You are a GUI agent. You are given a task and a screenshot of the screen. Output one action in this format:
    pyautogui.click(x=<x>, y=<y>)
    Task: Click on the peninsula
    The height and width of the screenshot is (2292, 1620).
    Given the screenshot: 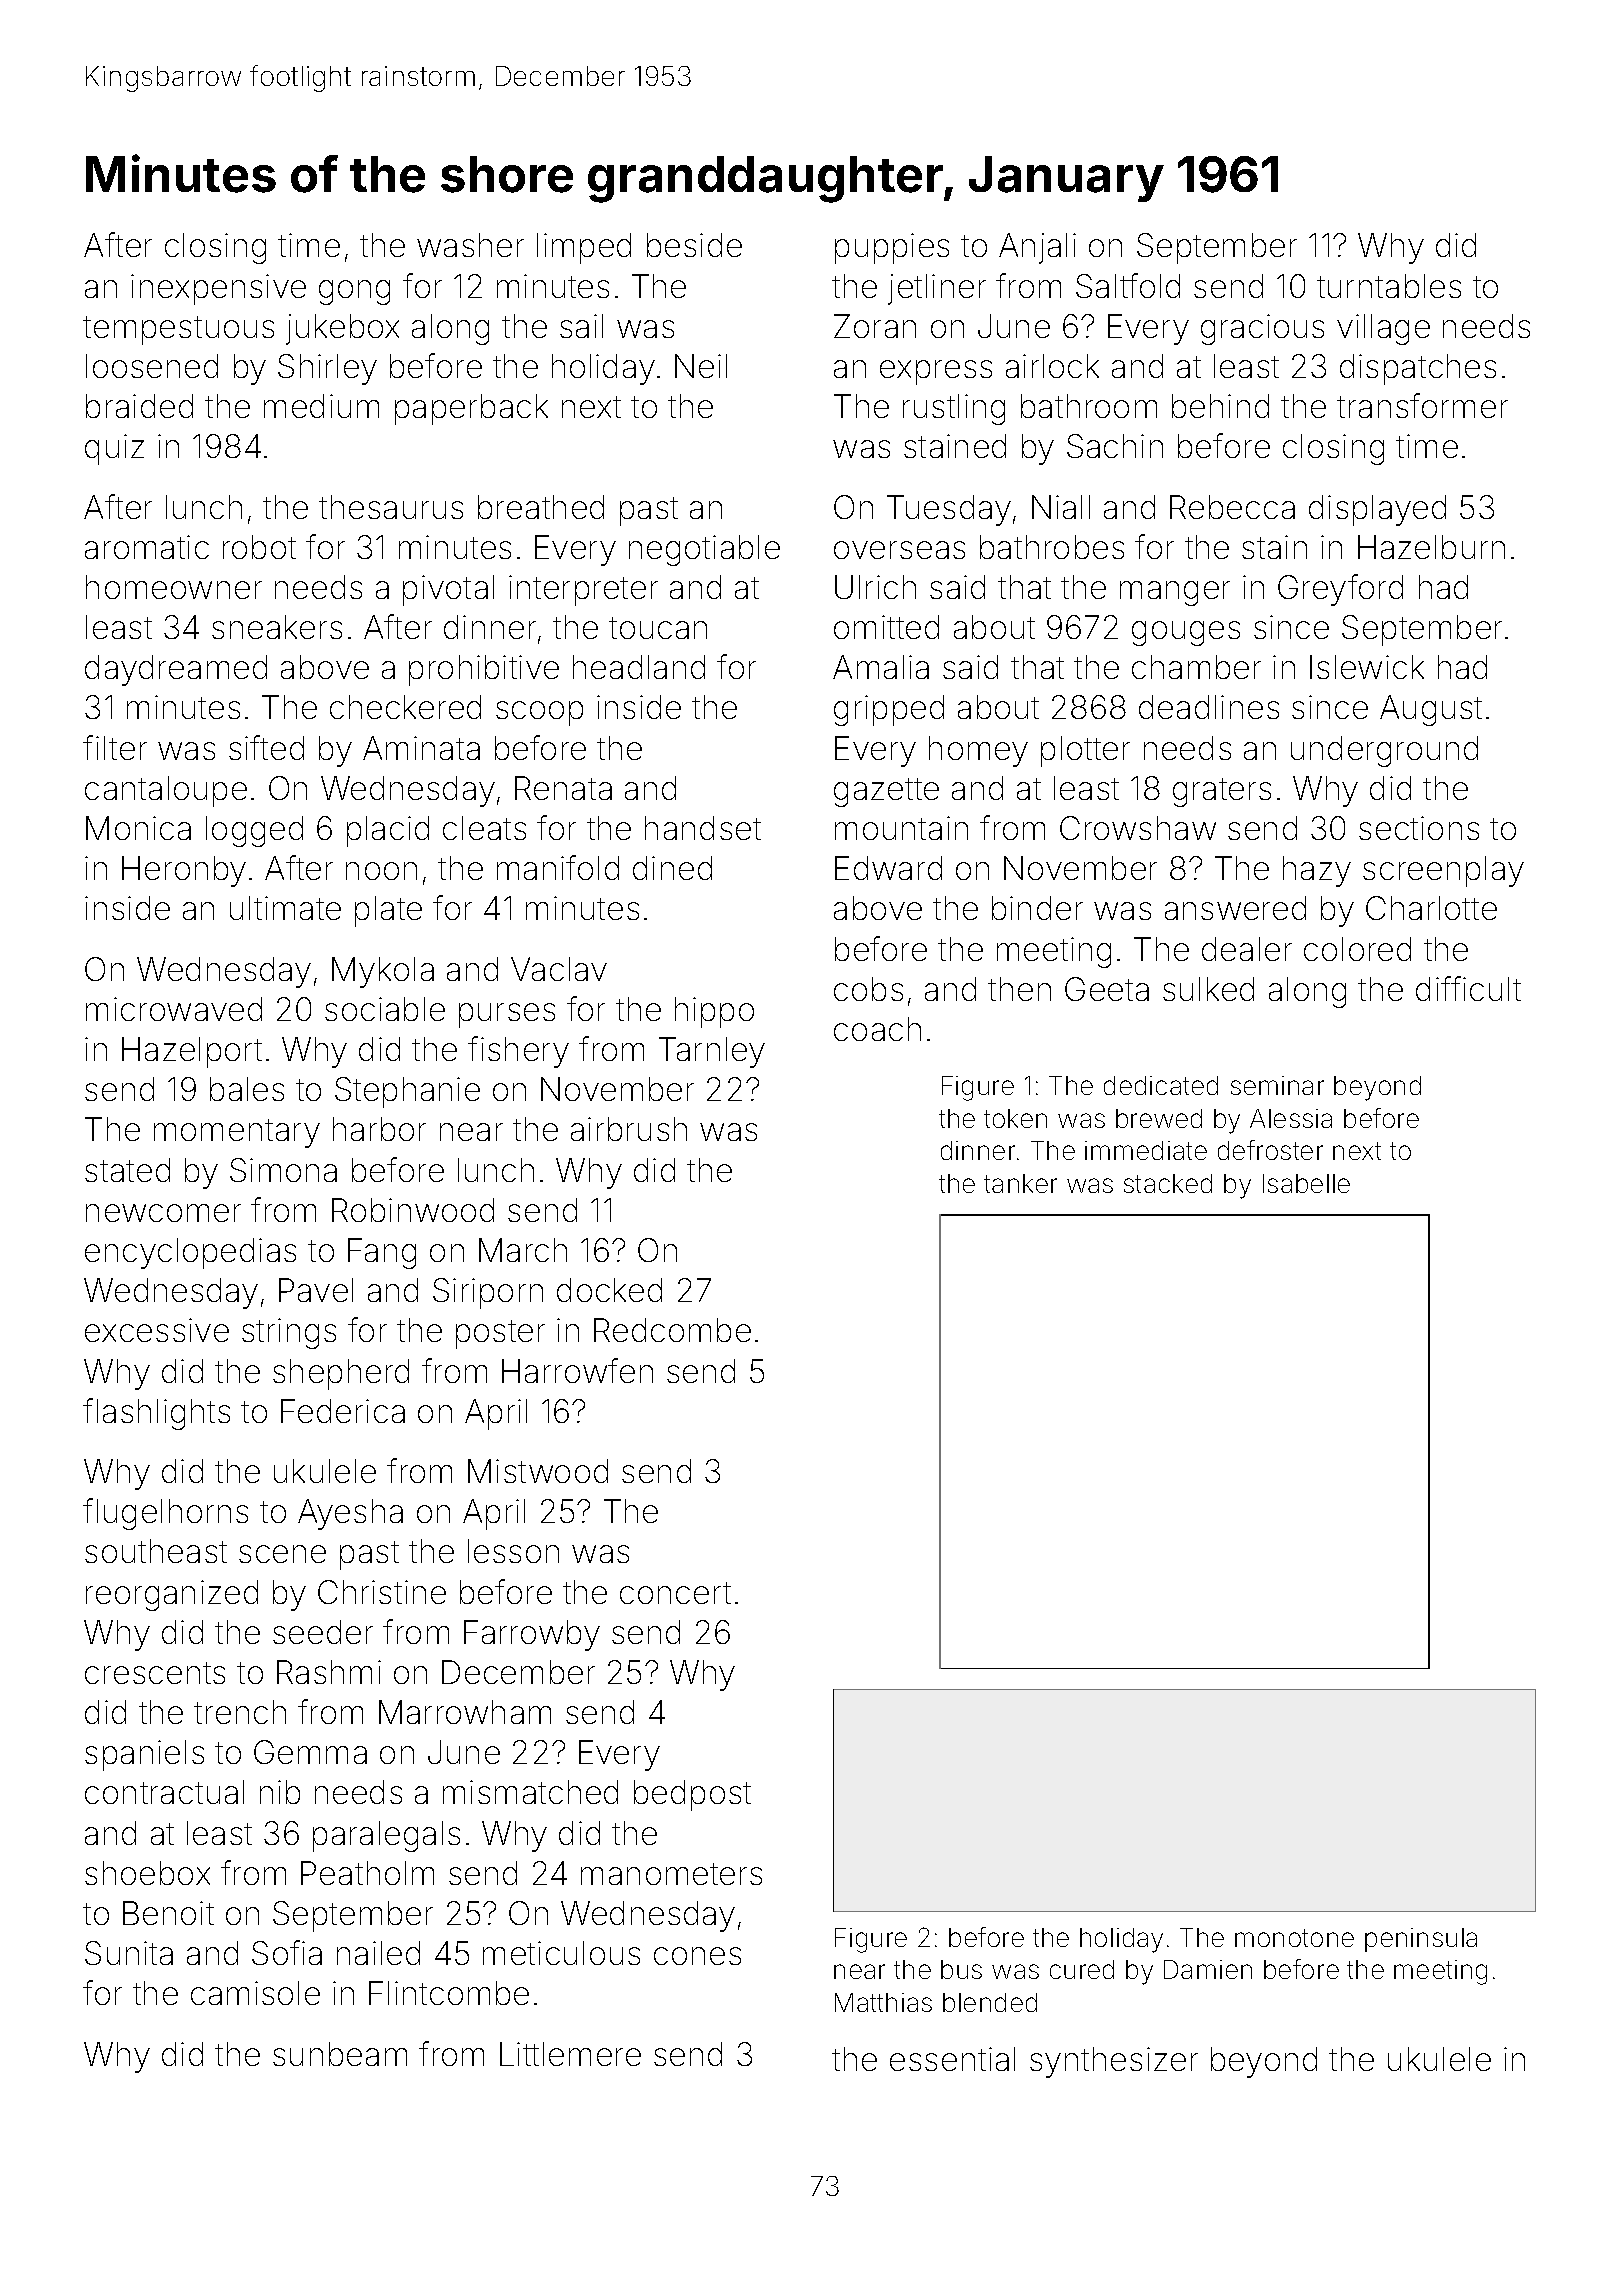 What is the action you would take?
    pyautogui.click(x=1421, y=1940)
